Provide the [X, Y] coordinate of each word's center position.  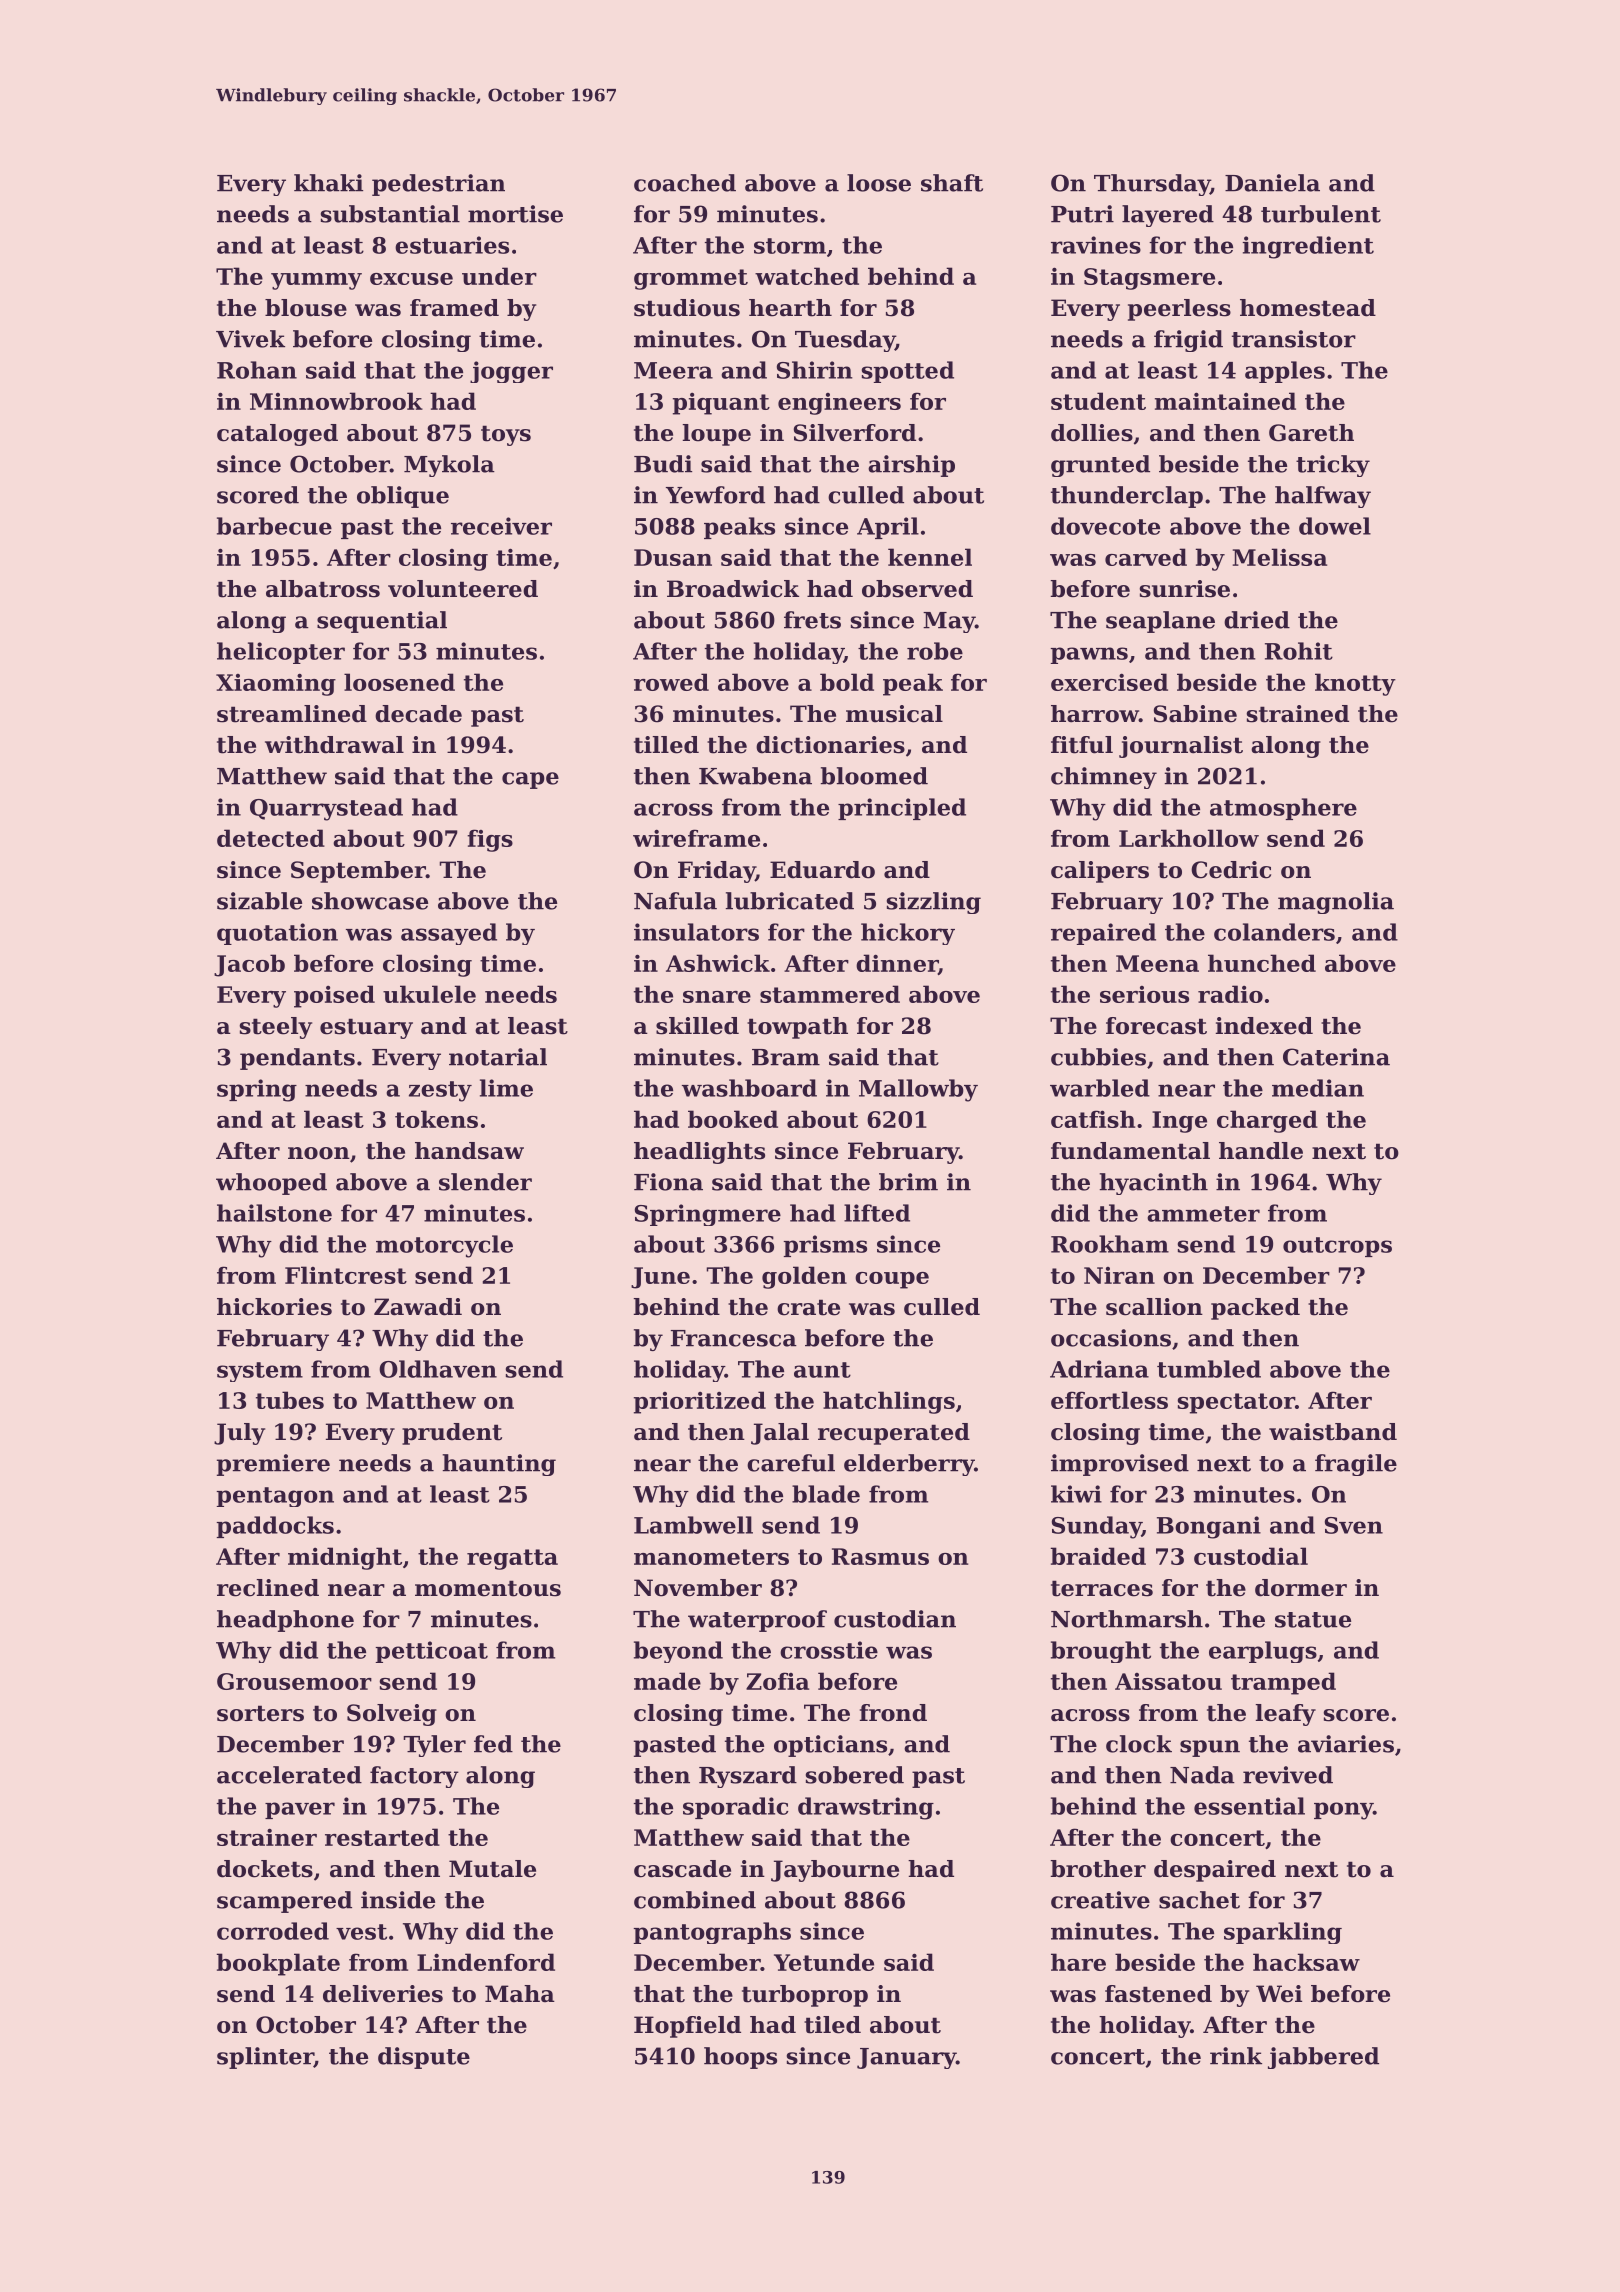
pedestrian [438, 185]
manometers [711, 1557]
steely [275, 1028]
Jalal [780, 1434]
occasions [1111, 1338]
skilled [697, 1026]
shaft [952, 183]
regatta [512, 1559]
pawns [1089, 655]
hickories [274, 1307]
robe [935, 651]
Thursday [1152, 185]
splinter [265, 2058]
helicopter [281, 653]
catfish [1093, 1119]
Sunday [1097, 1527]
